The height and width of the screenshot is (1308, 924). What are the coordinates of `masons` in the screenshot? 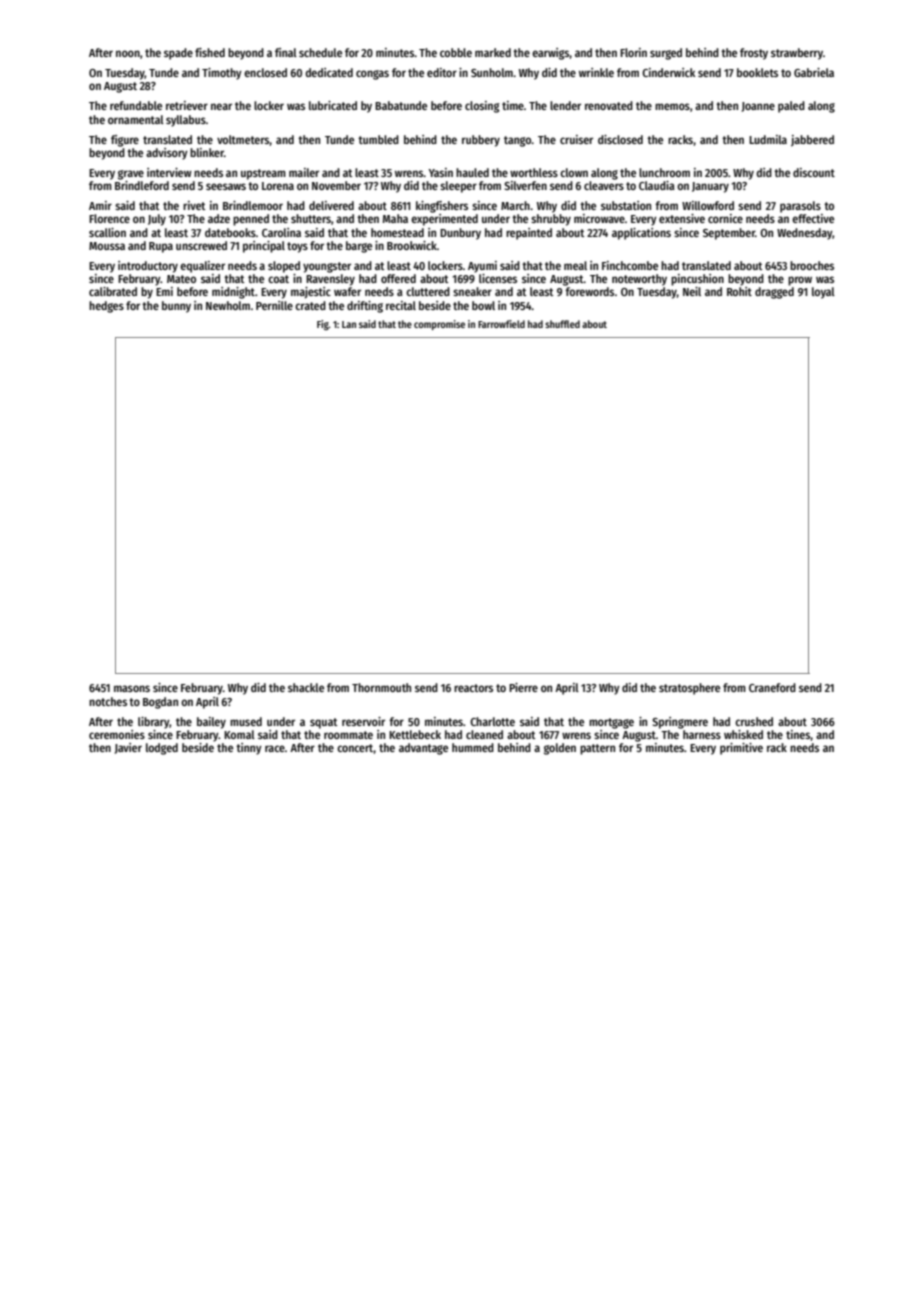 It's located at (132, 688).
